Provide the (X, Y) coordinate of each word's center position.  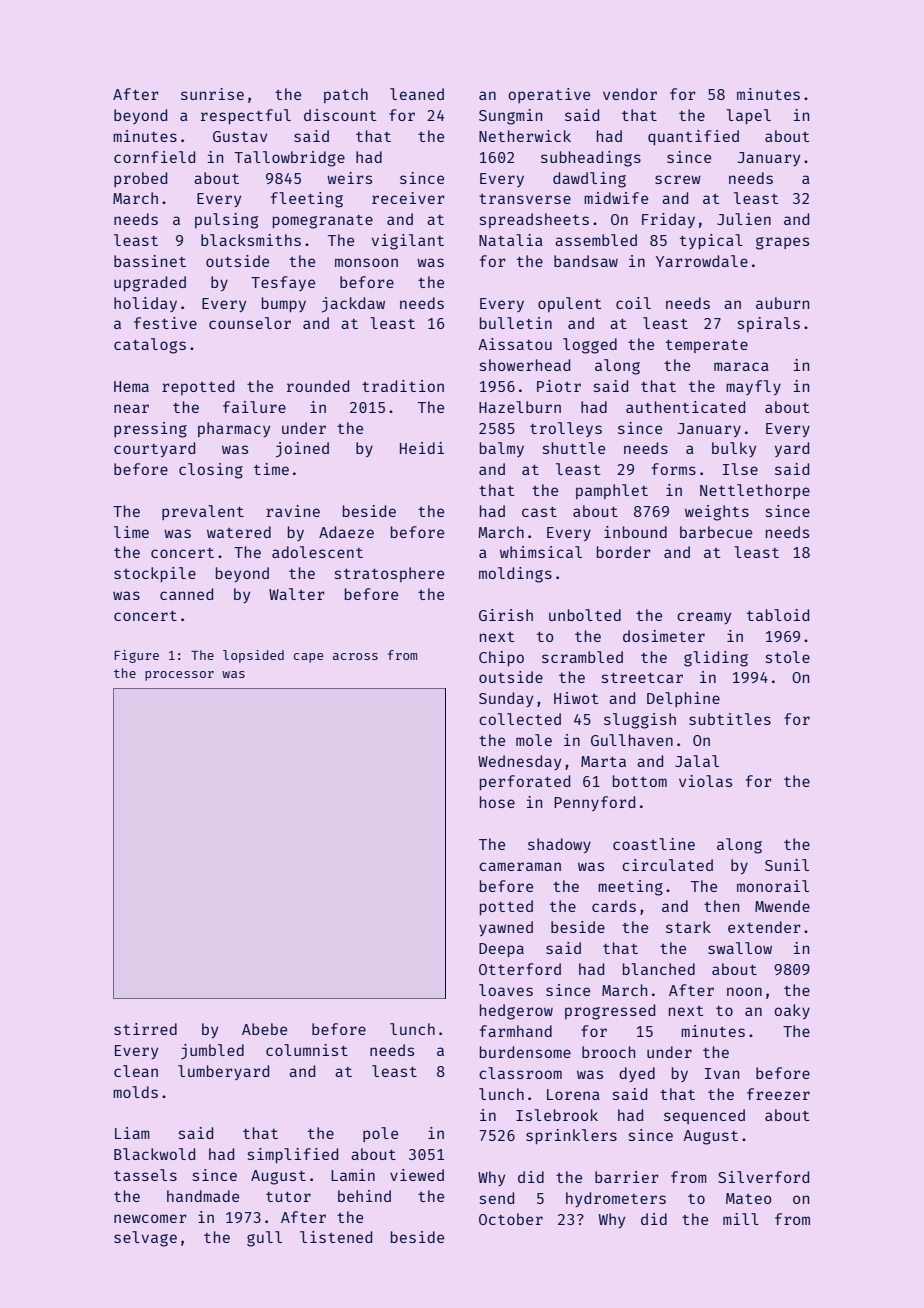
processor (179, 676)
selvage (145, 1239)
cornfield (154, 157)
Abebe (264, 1029)
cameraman (520, 866)
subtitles (730, 719)
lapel (748, 116)
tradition (403, 386)
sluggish (640, 721)
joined (302, 450)
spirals (769, 324)
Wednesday (519, 762)
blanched (659, 969)
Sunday (506, 699)
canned (186, 594)
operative (549, 95)
